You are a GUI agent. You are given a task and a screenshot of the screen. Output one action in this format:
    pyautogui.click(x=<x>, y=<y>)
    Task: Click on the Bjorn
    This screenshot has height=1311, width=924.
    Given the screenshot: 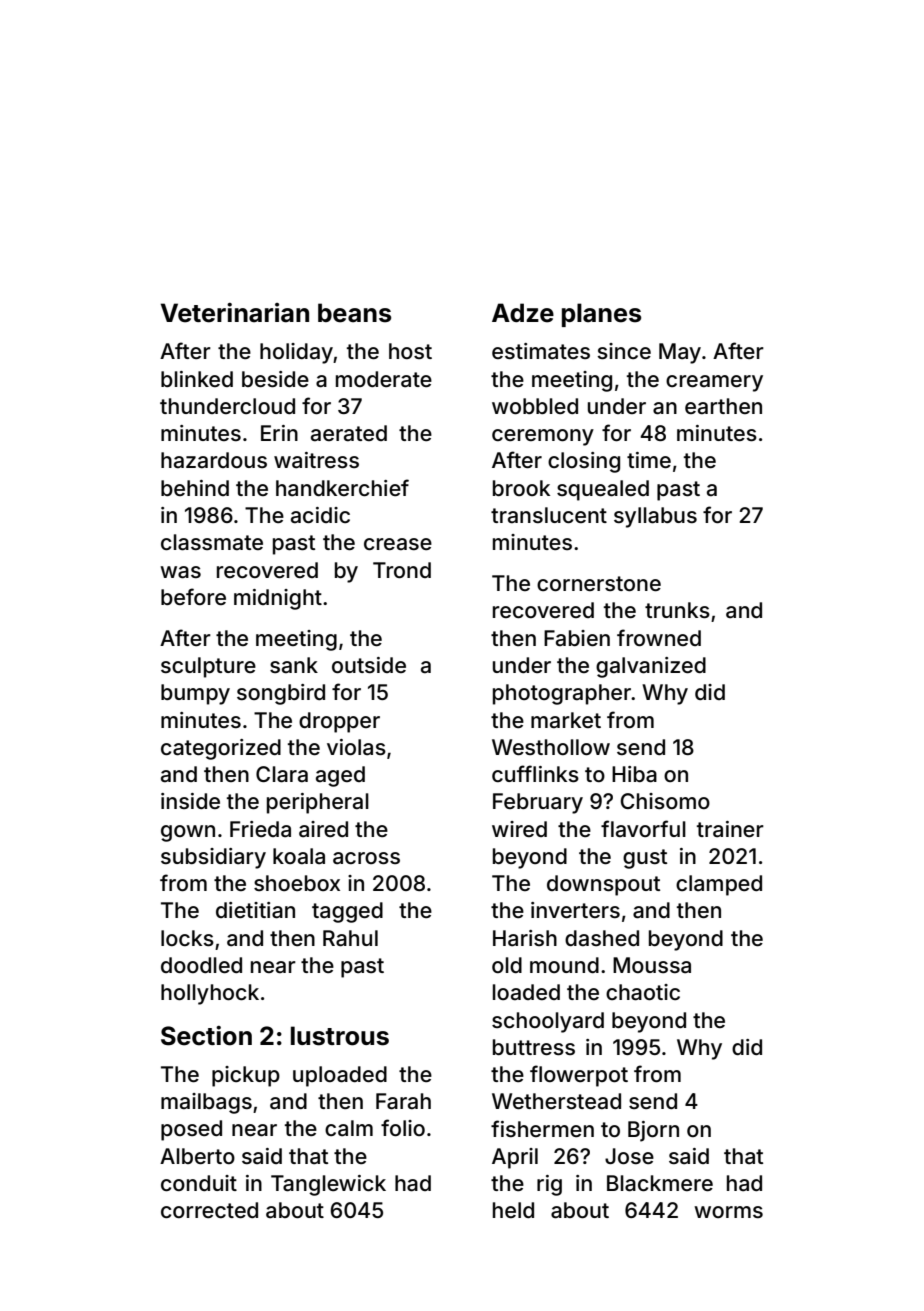 What is the action you would take?
    pyautogui.click(x=653, y=1131)
